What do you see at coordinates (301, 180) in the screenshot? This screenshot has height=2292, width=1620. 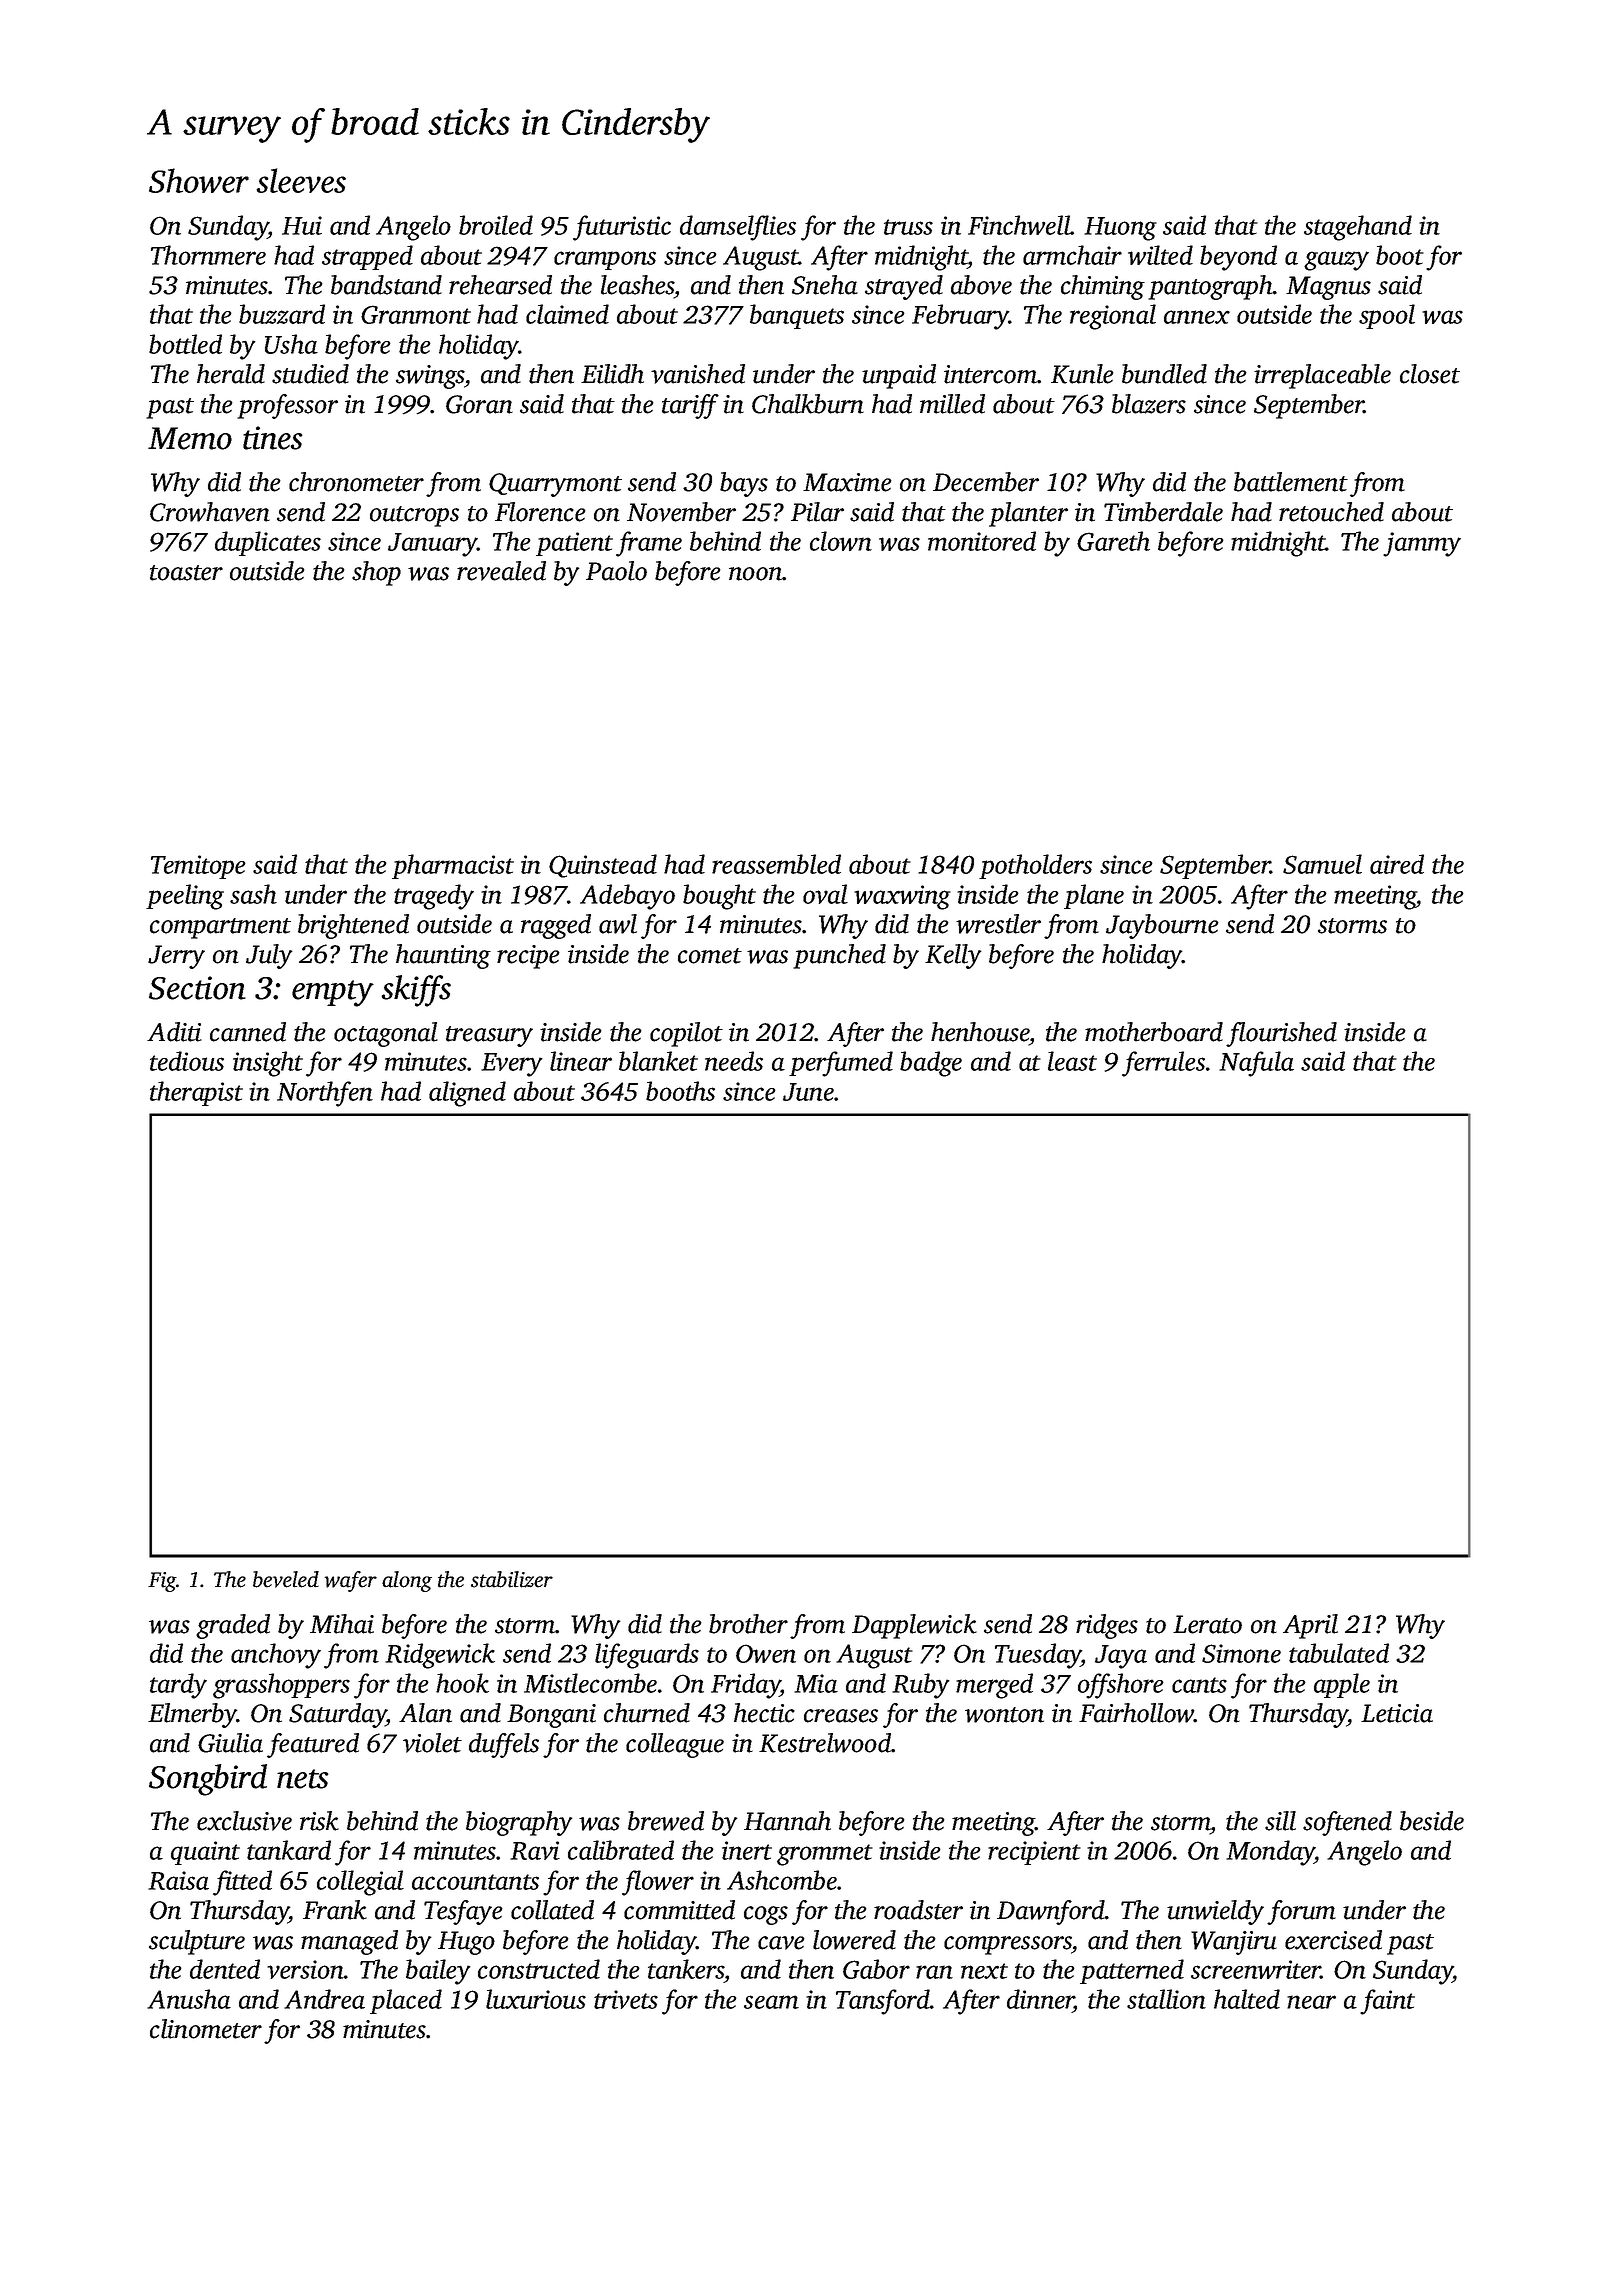 I see `sleeves` at bounding box center [301, 180].
